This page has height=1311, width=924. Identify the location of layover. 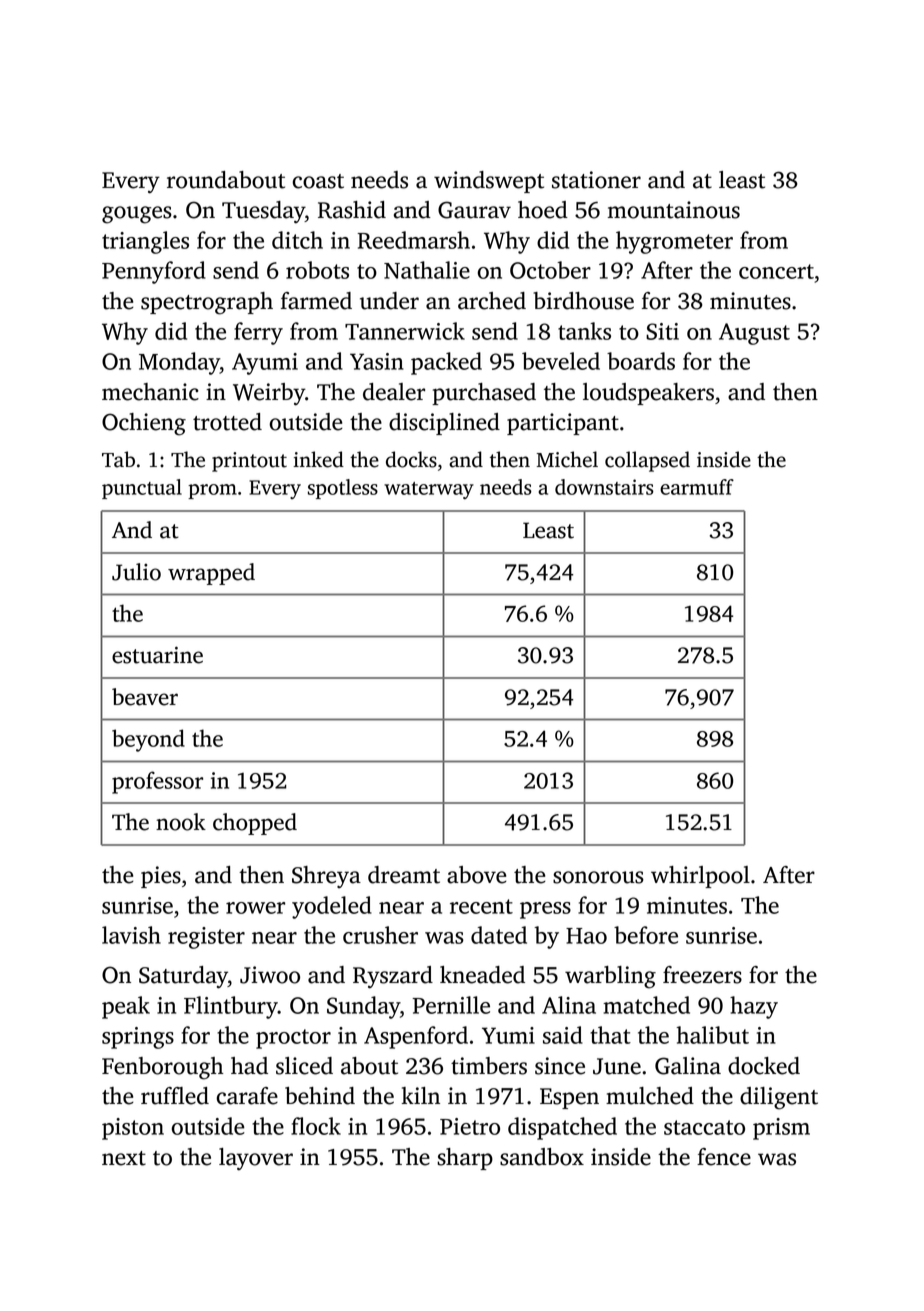
(256, 1159).
